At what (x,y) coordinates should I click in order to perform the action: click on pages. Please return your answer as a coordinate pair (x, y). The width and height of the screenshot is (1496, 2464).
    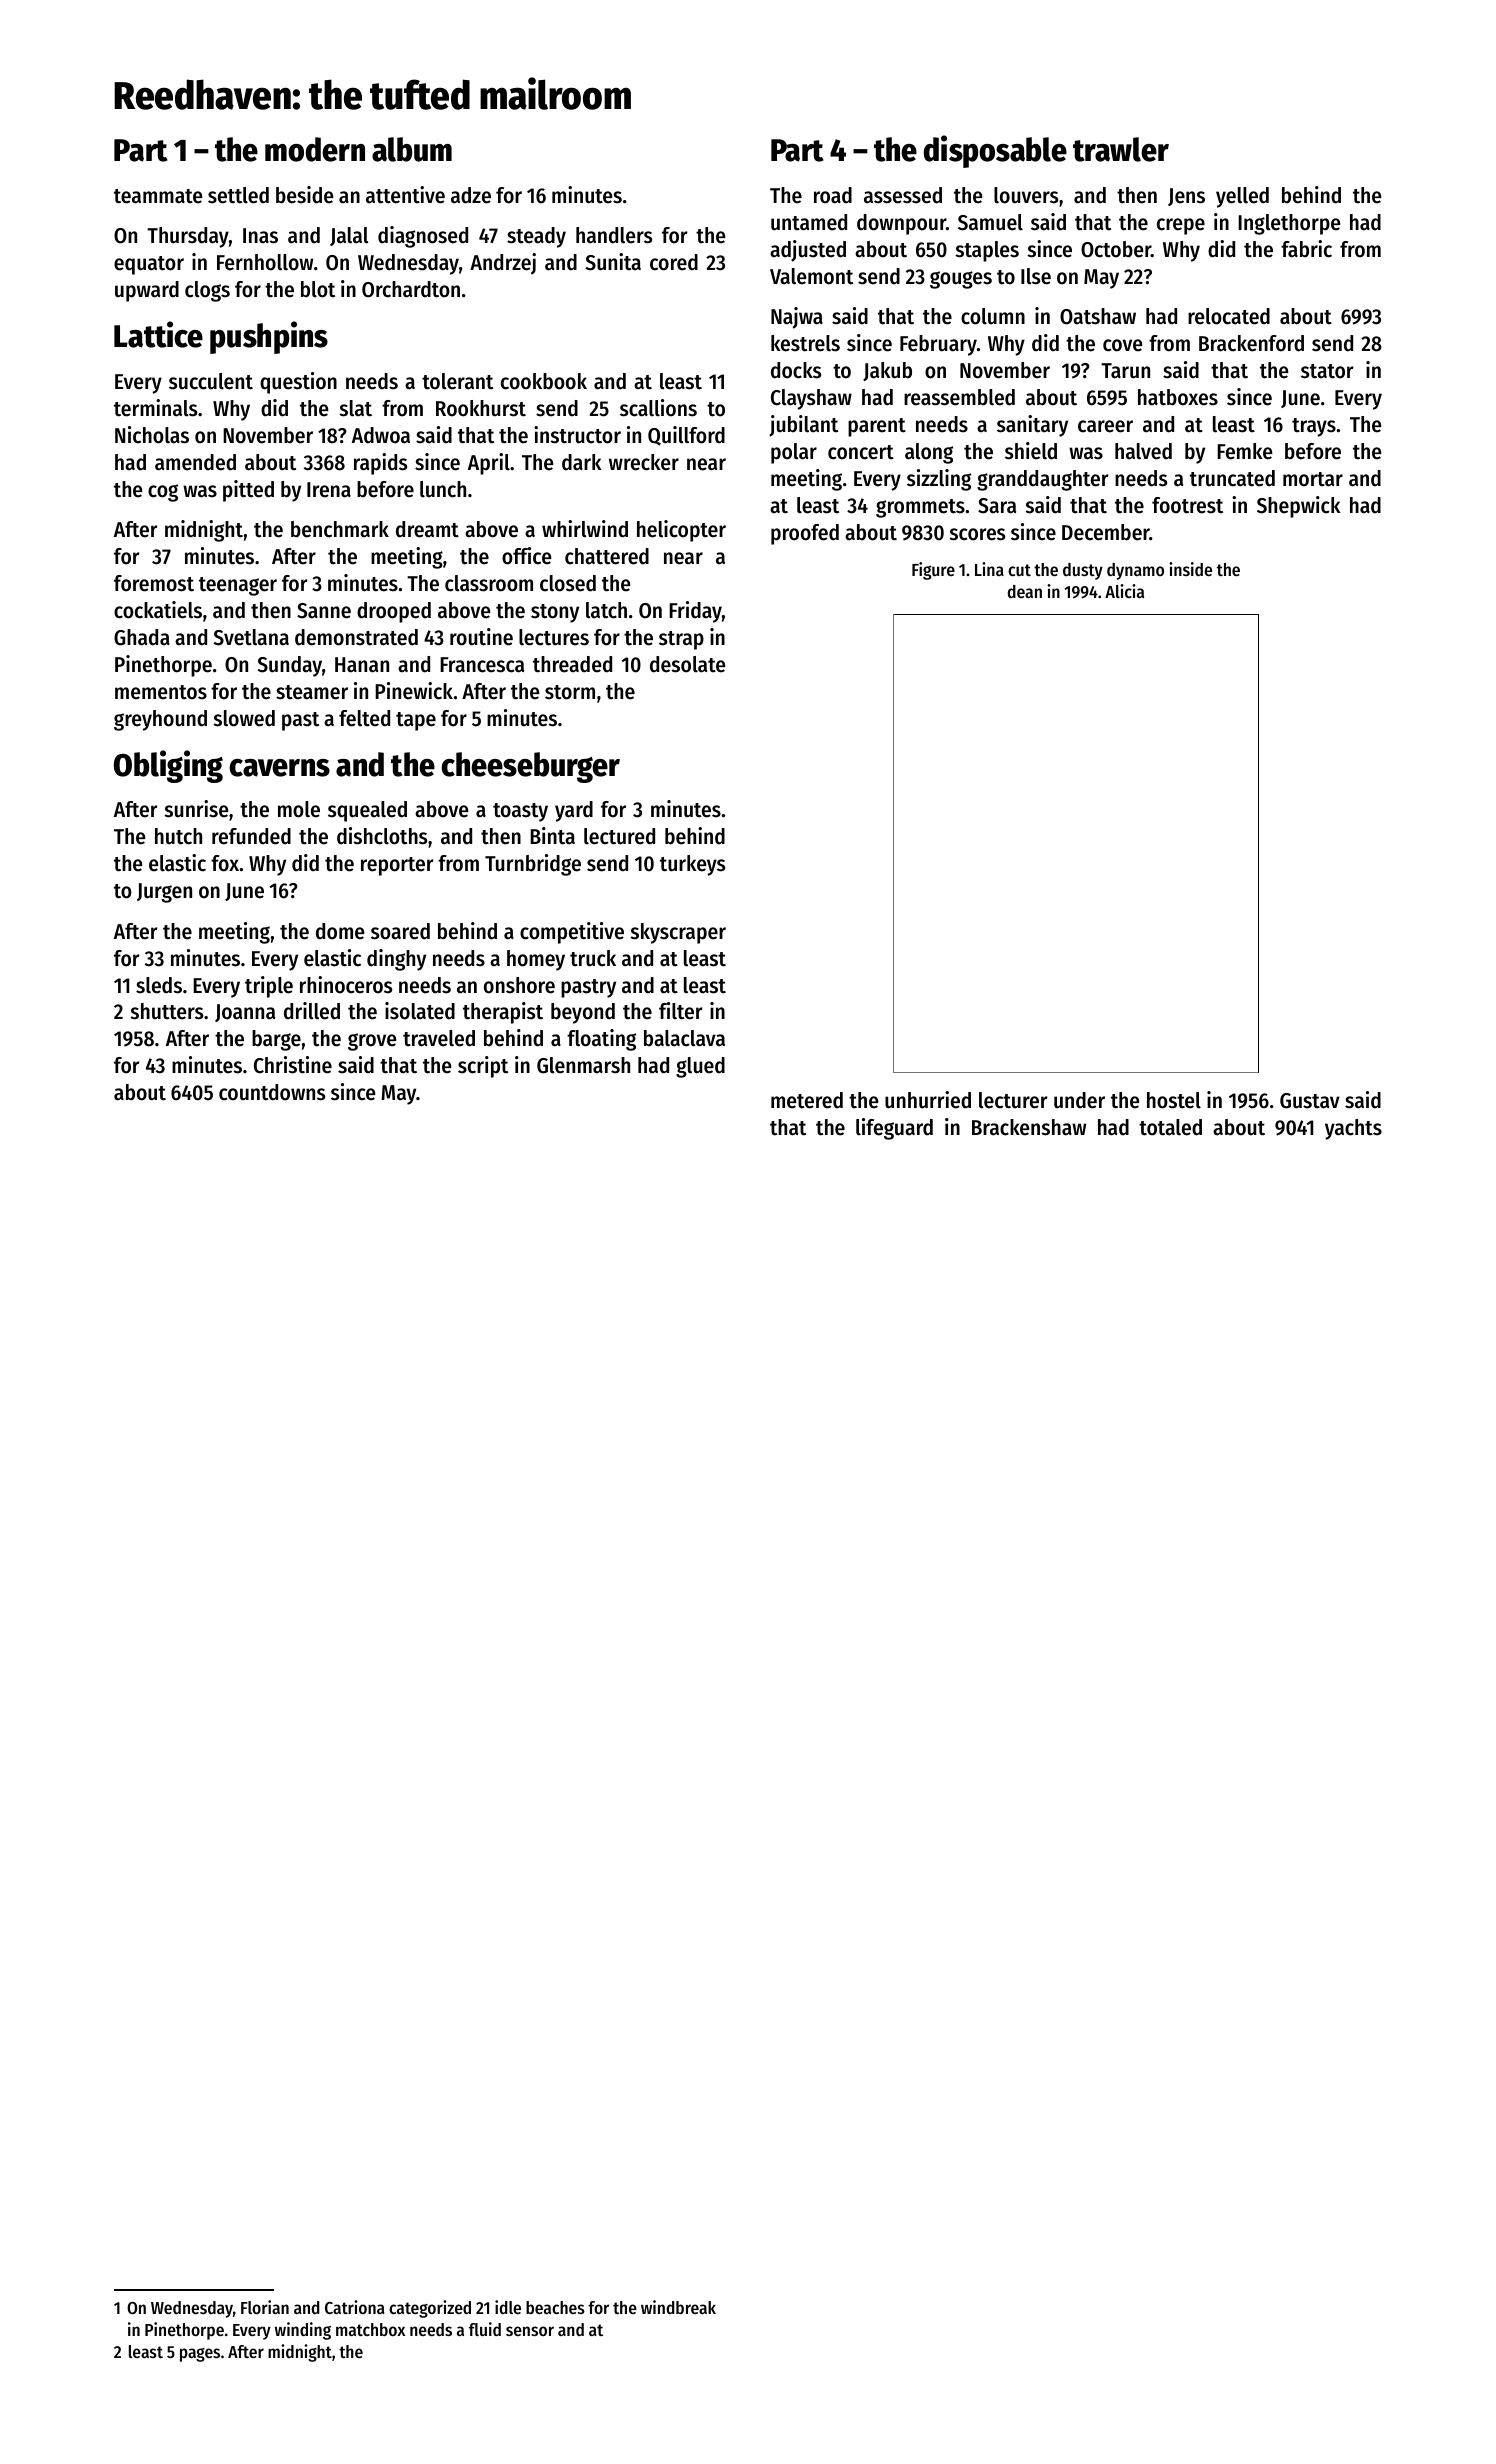
    Looking at the image, I should click on (200, 2355).
